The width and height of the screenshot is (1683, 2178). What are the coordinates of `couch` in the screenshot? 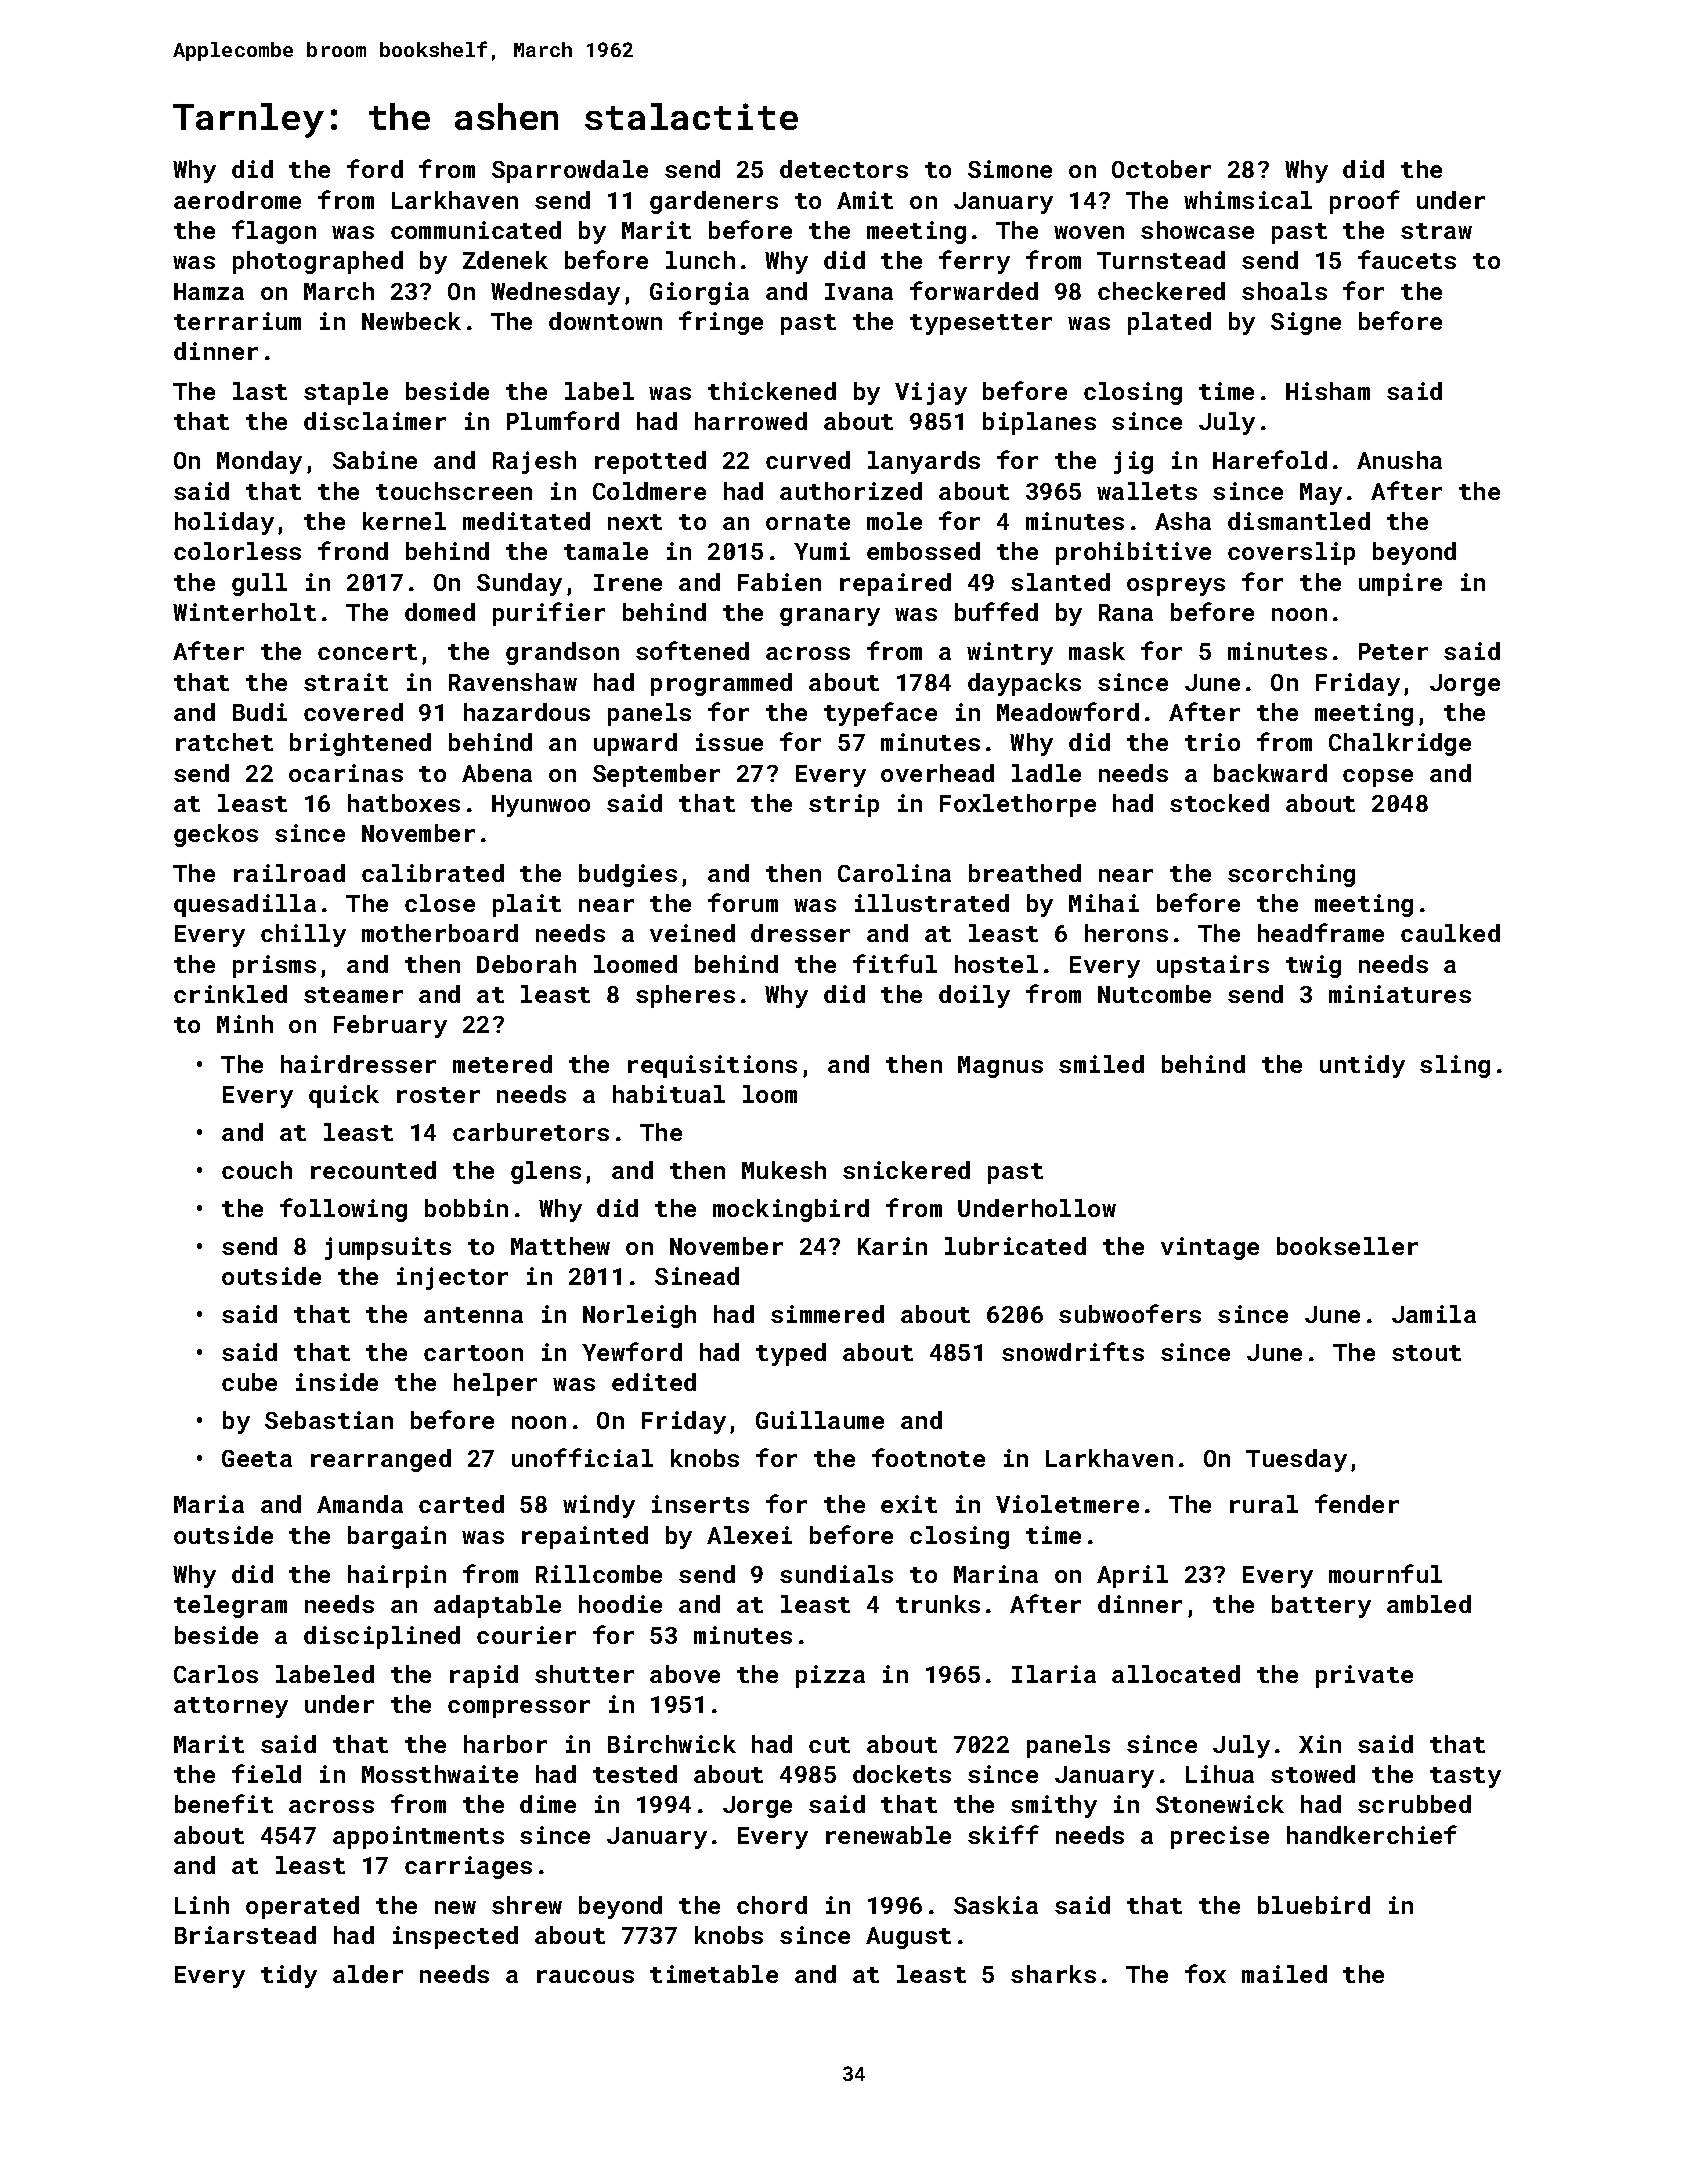 It's located at (257, 1170).
